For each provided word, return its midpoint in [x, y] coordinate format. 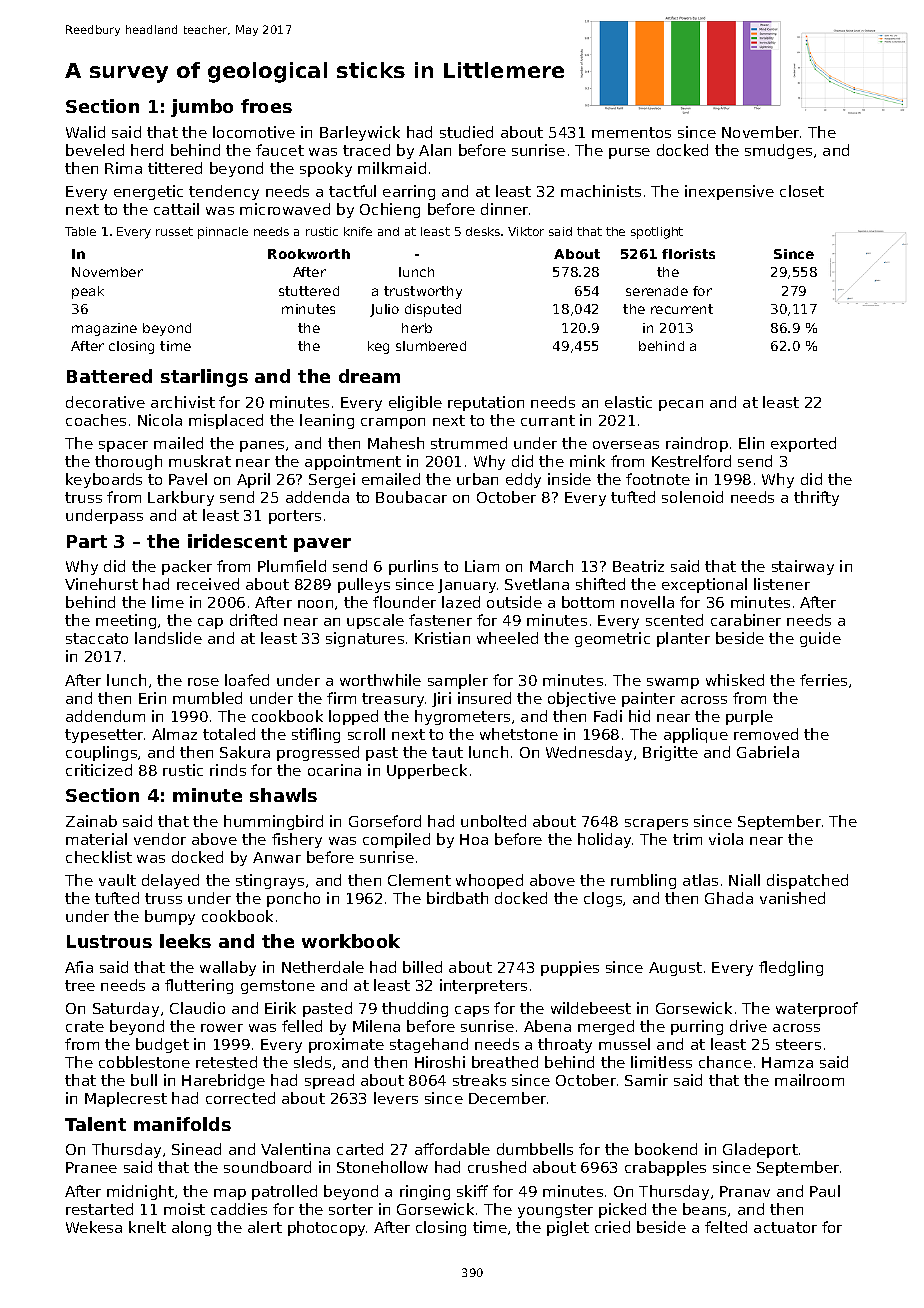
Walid [85, 132]
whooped [489, 881]
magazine [104, 329]
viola [726, 839]
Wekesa [94, 1227]
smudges [778, 151]
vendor [160, 839]
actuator [785, 1227]
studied [466, 132]
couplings [101, 753]
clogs [603, 899]
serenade [657, 291]
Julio [384, 310]
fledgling [791, 968]
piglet [568, 1228]
